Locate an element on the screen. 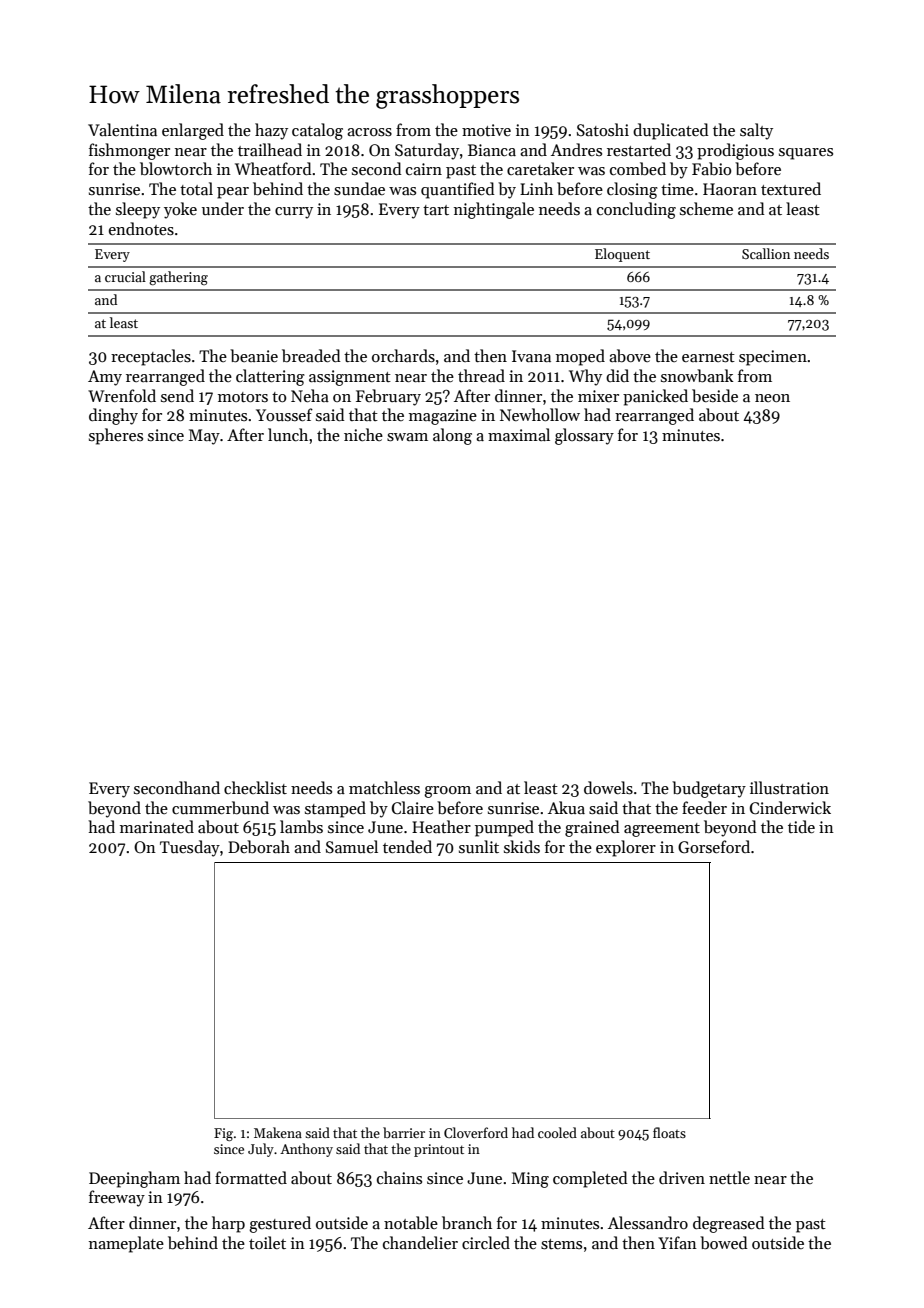  magazine is located at coordinates (443, 417).
